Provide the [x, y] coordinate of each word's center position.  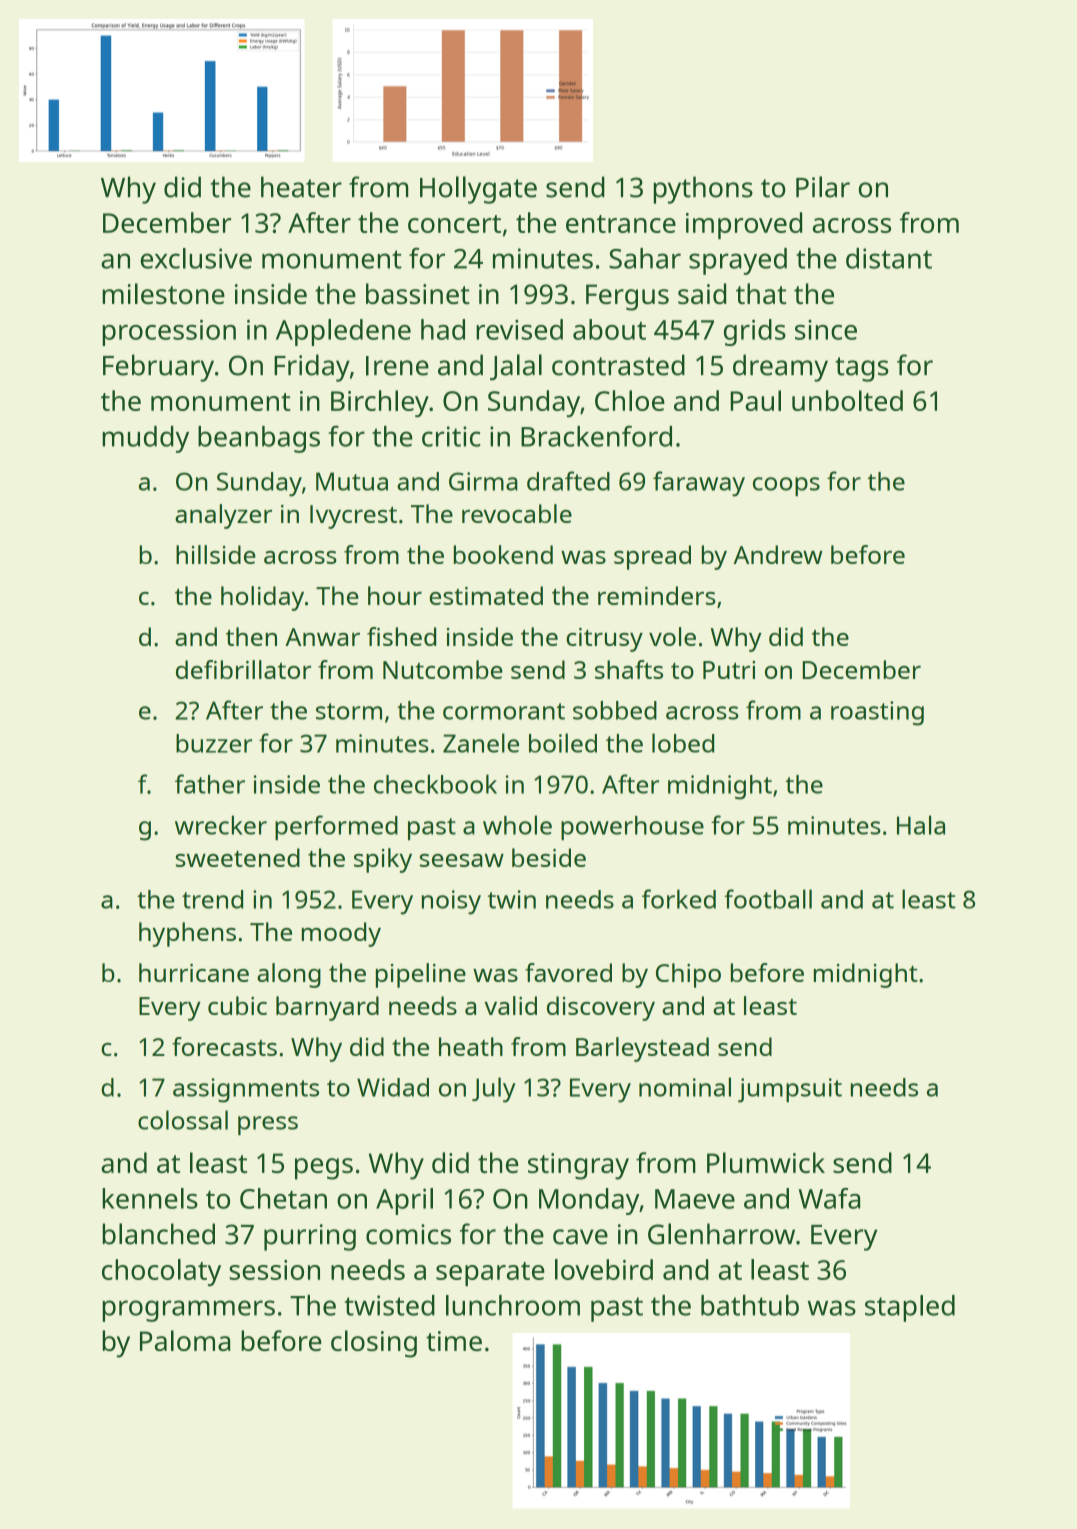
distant [889, 258]
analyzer [223, 516]
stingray [578, 1166]
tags [862, 369]
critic [451, 436]
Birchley [380, 403]
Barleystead [642, 1049]
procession [169, 332]
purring [310, 1237]
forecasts [224, 1046]
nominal [685, 1087]
